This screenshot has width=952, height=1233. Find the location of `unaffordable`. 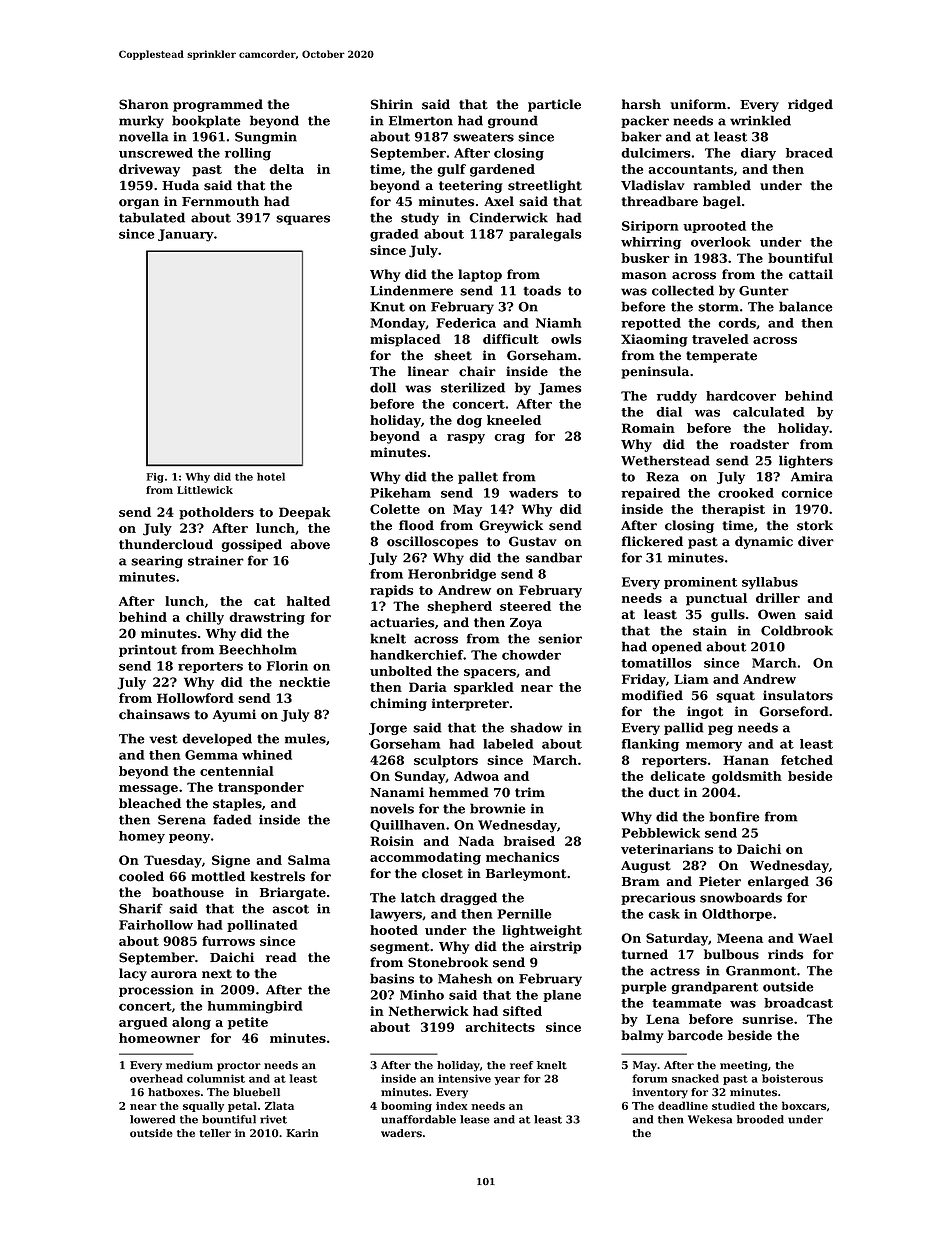

unaffordable is located at coordinates (418, 1119).
